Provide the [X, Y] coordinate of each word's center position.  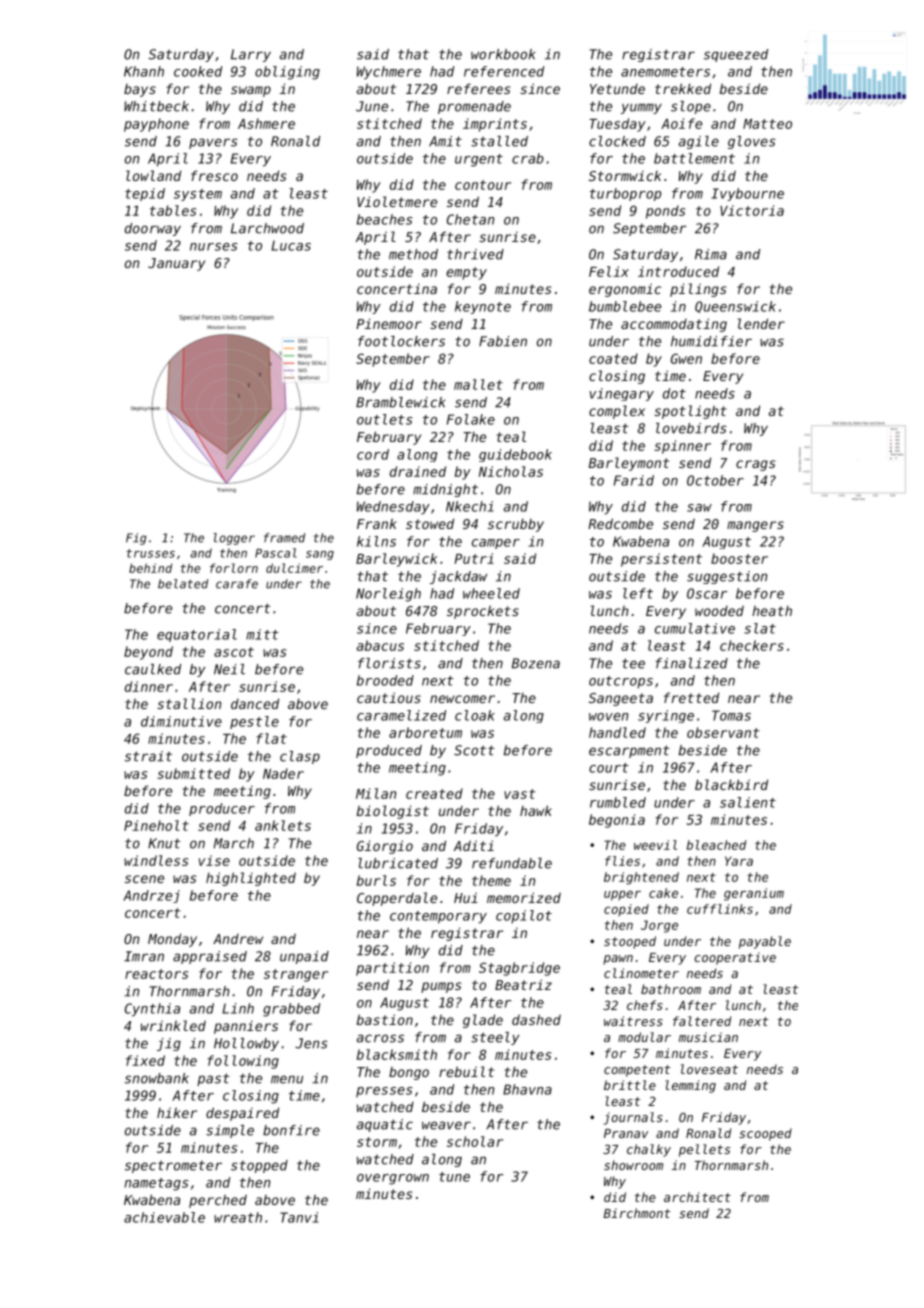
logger [234, 539]
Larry [251, 55]
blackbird [731, 784]
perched [218, 1201]
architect [697, 1197]
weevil [655, 845]
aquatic [385, 1125]
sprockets [483, 612]
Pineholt [156, 825]
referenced [504, 71]
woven [608, 717]
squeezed [736, 55]
